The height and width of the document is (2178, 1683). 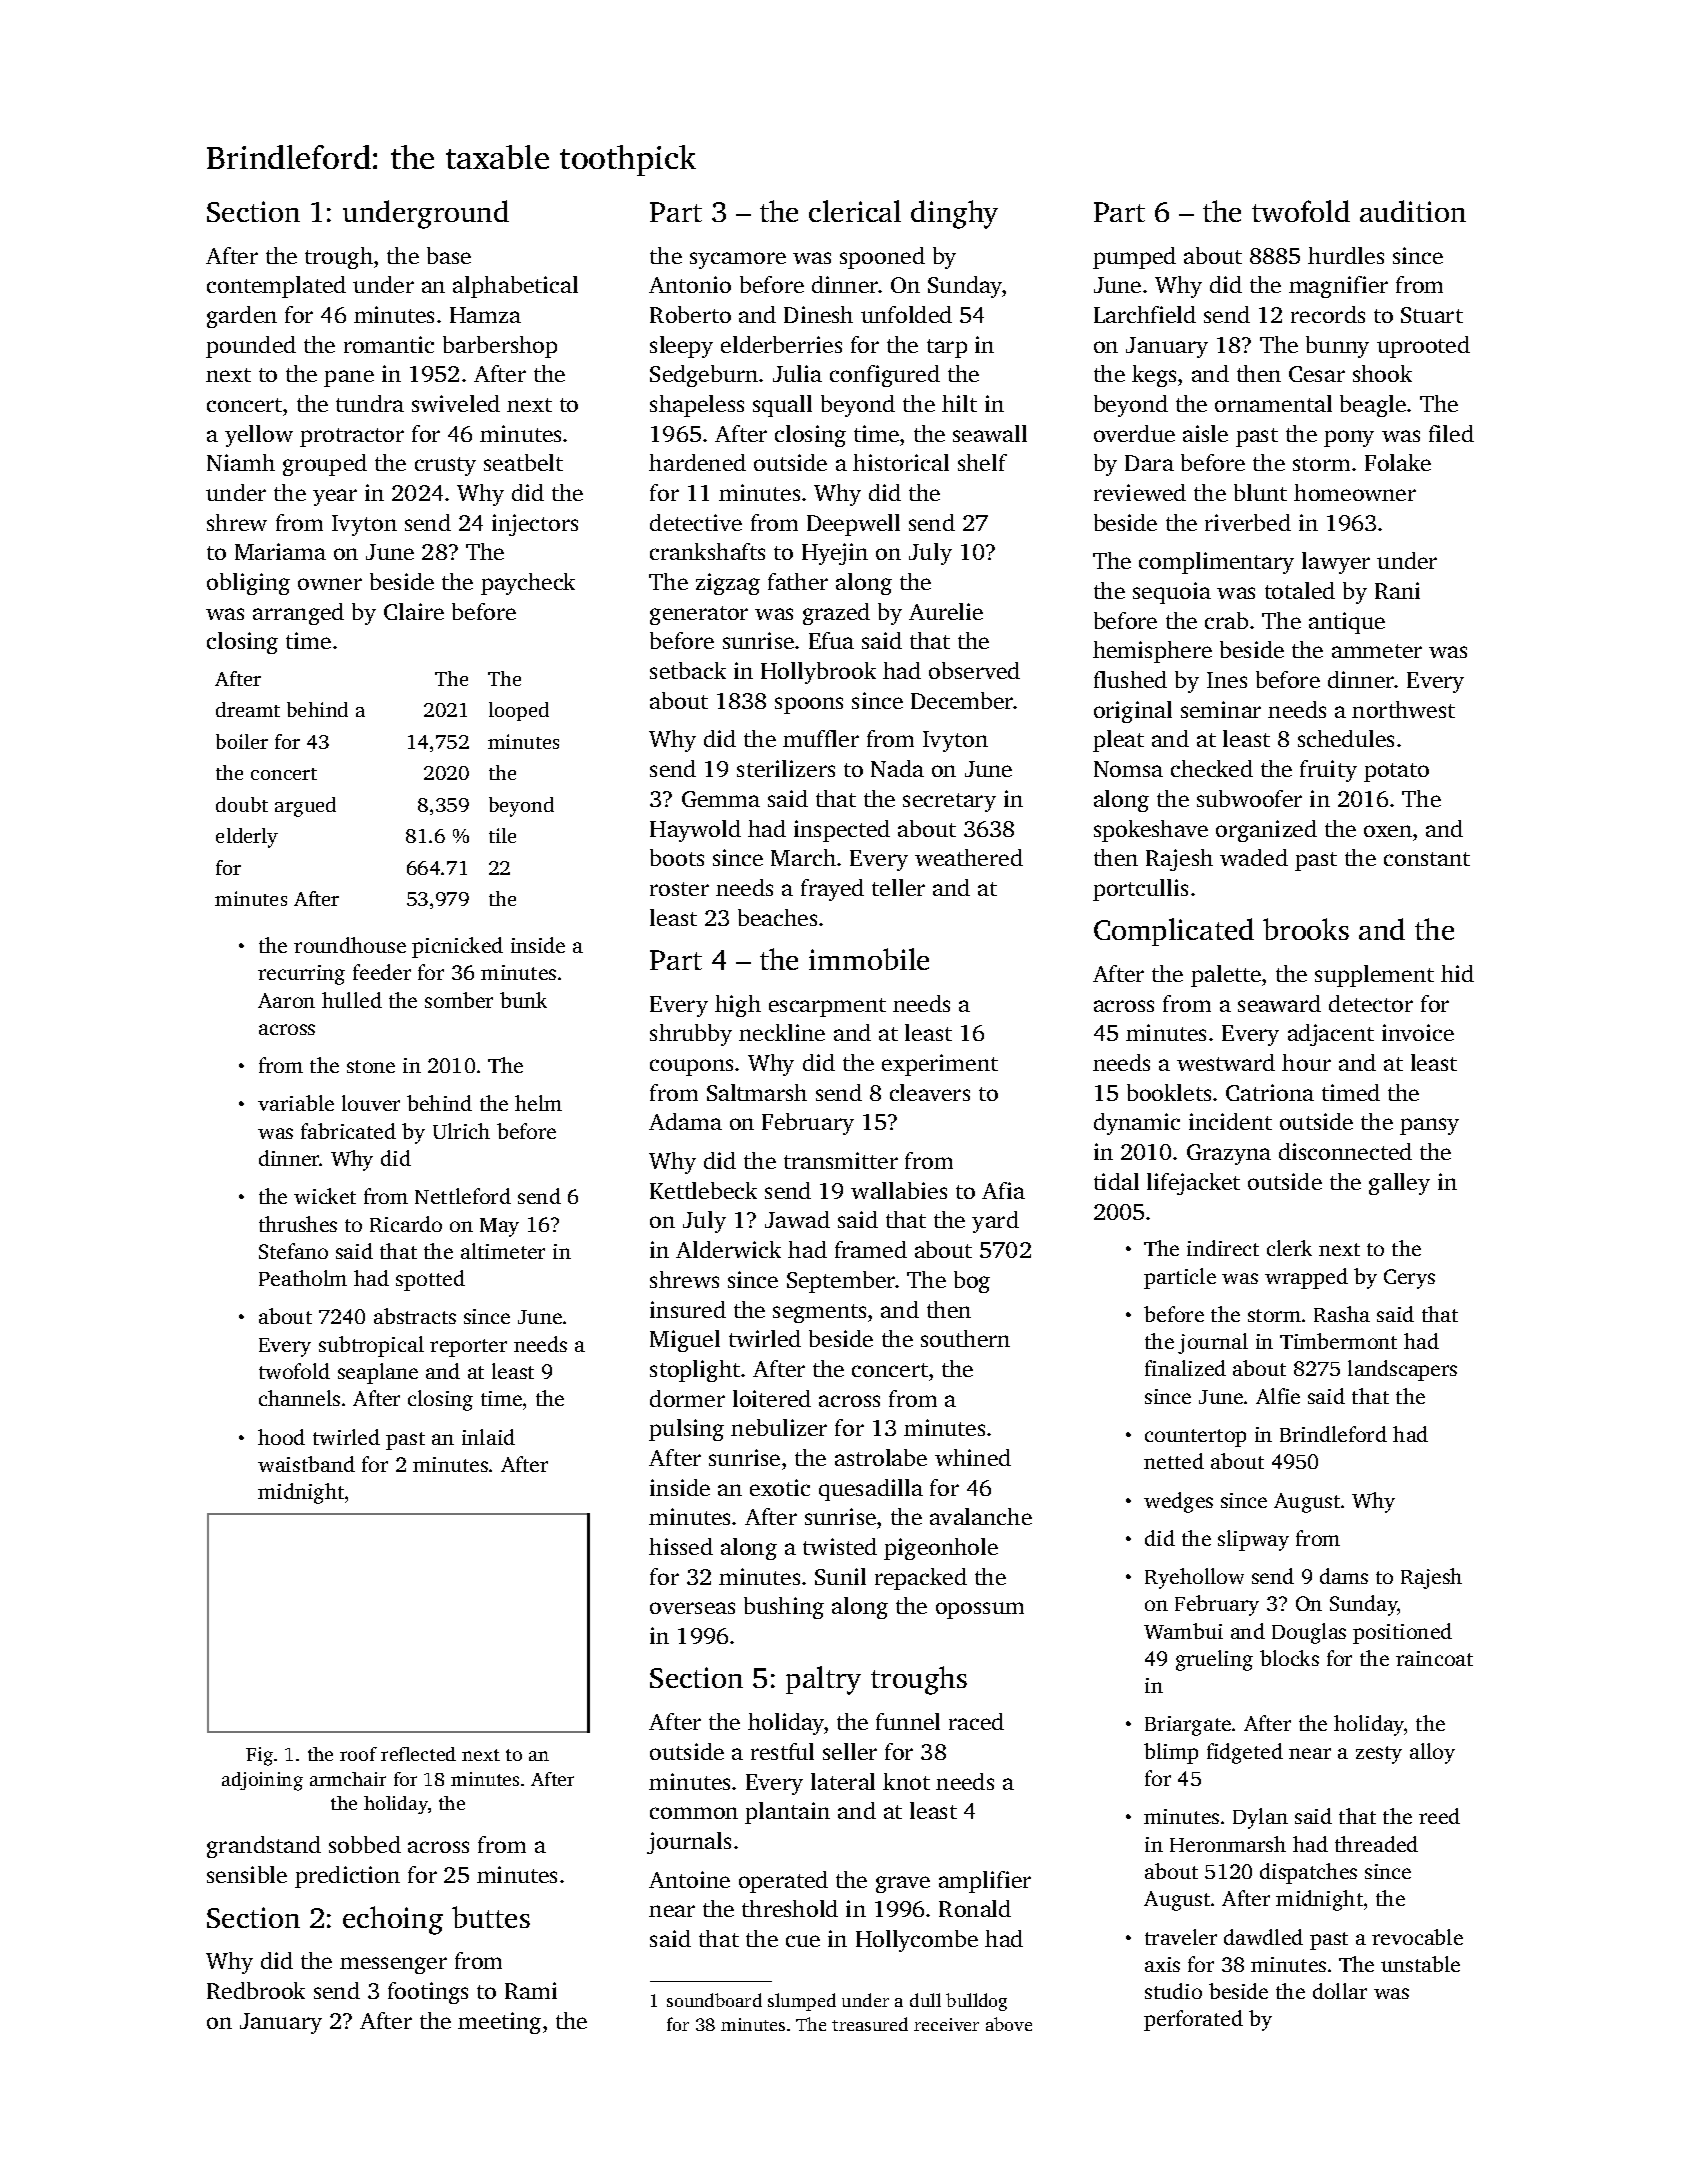 What do you see at coordinates (259, 436) in the document?
I see `yellow` at bounding box center [259, 436].
